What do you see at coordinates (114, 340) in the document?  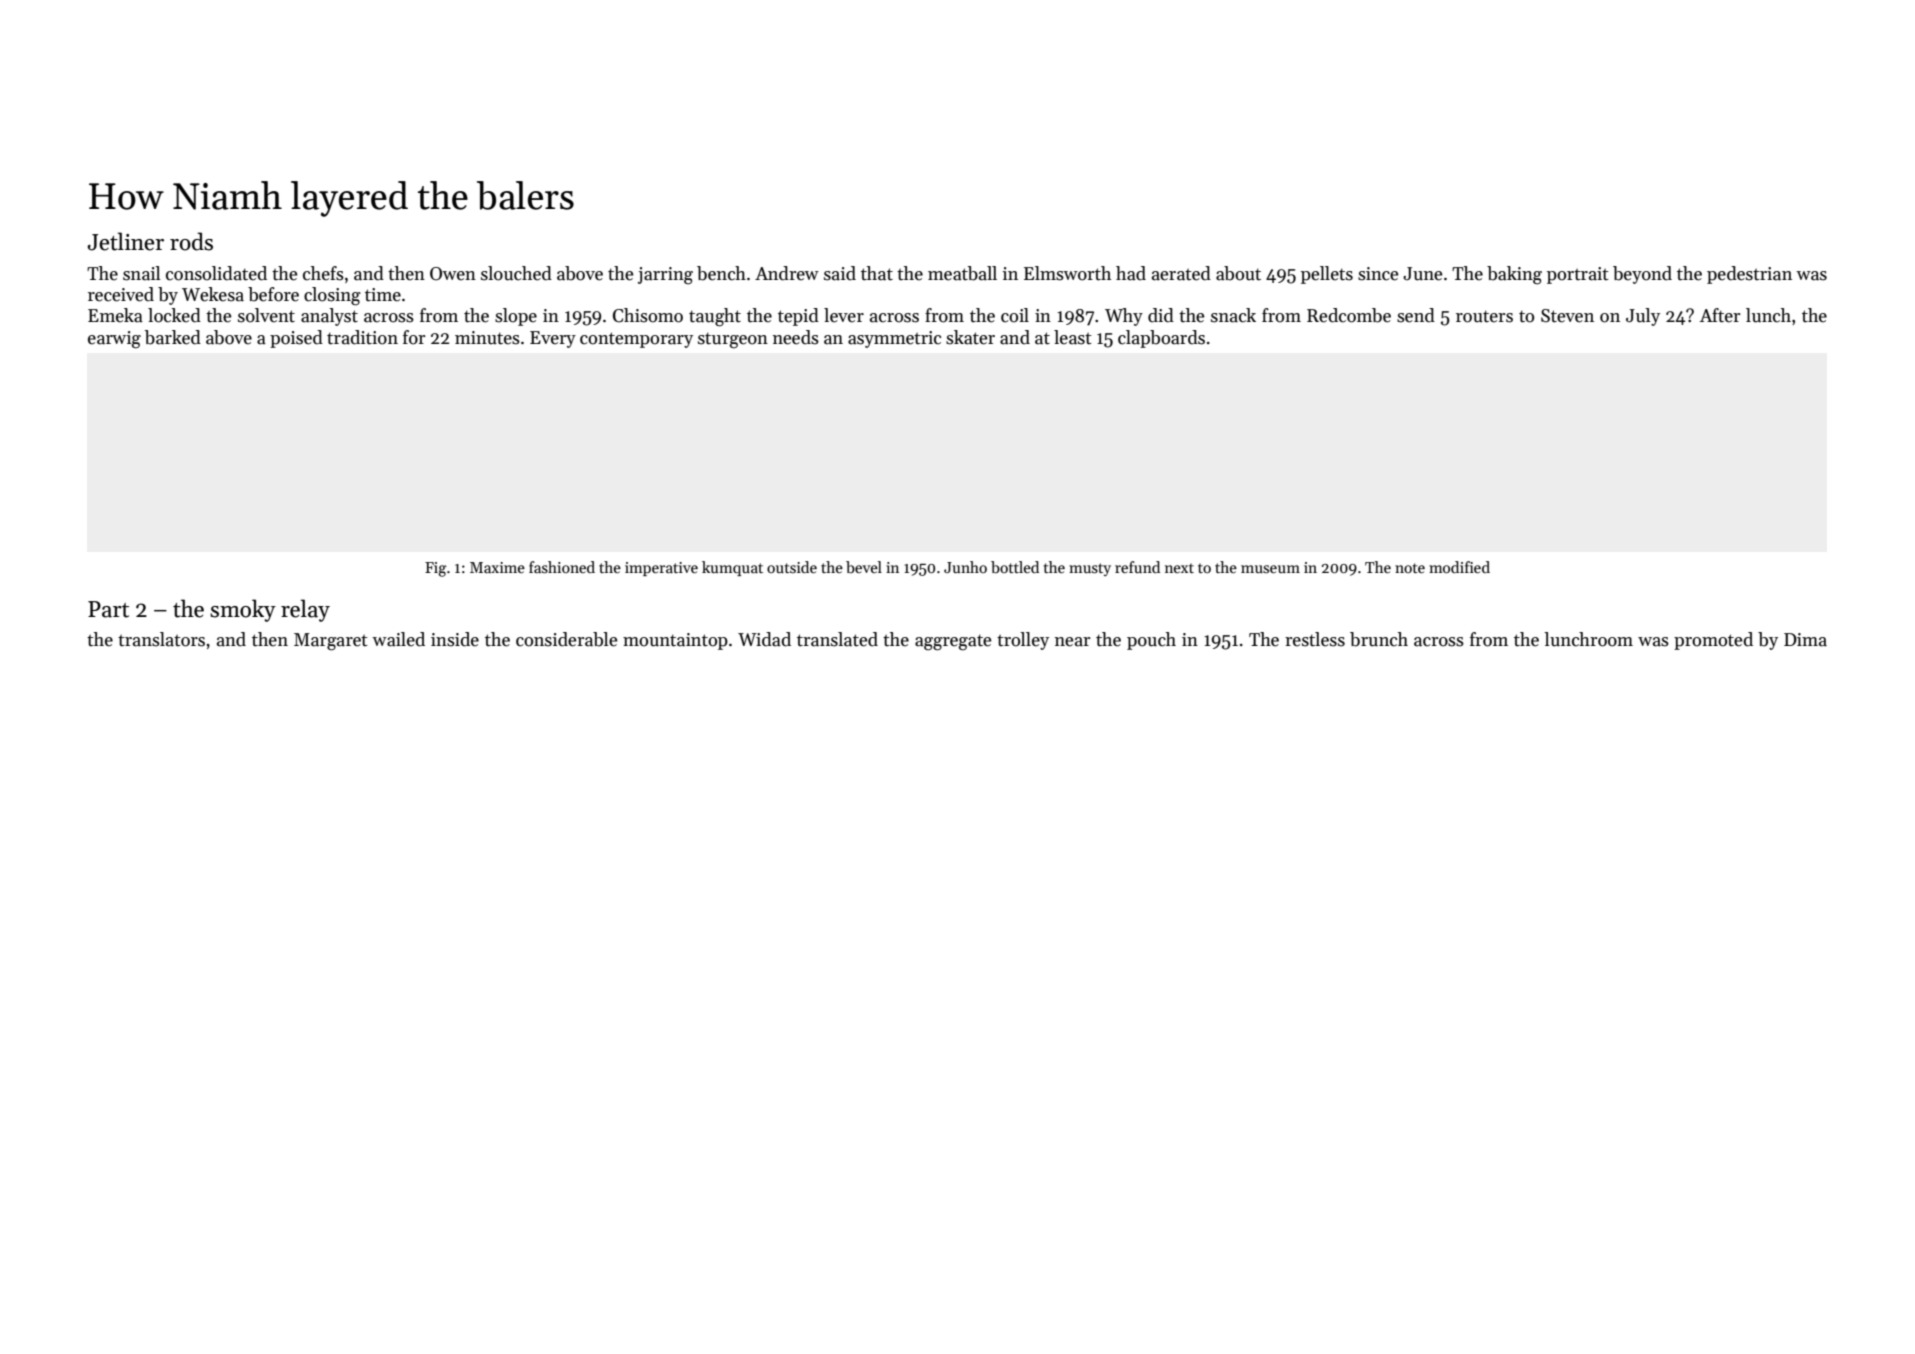 I see `earwig` at bounding box center [114, 340].
